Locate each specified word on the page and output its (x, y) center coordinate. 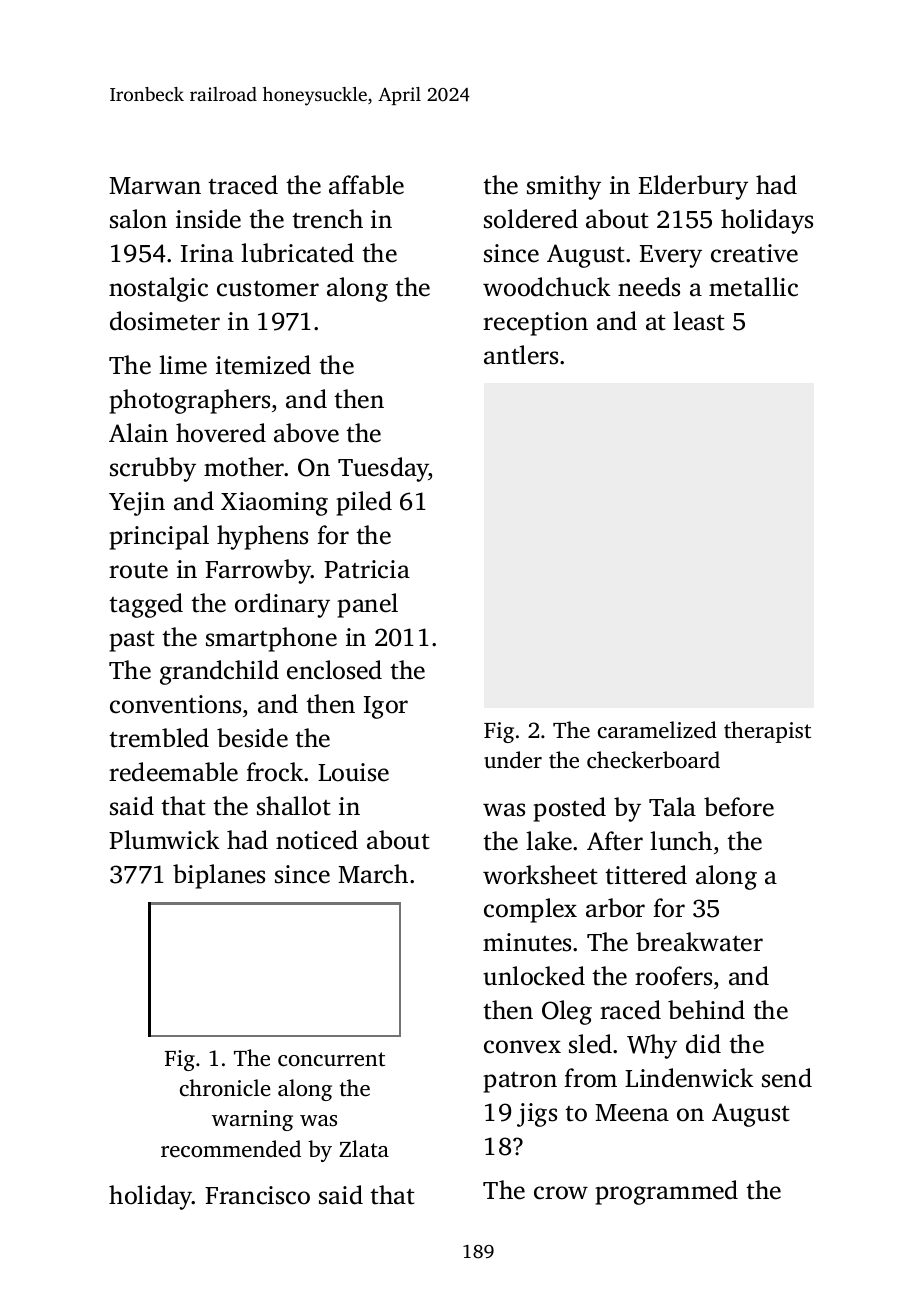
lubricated (297, 253)
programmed (666, 1192)
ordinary (282, 605)
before (739, 807)
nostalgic (158, 289)
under (513, 760)
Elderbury (693, 187)
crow (561, 1193)
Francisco (257, 1195)
